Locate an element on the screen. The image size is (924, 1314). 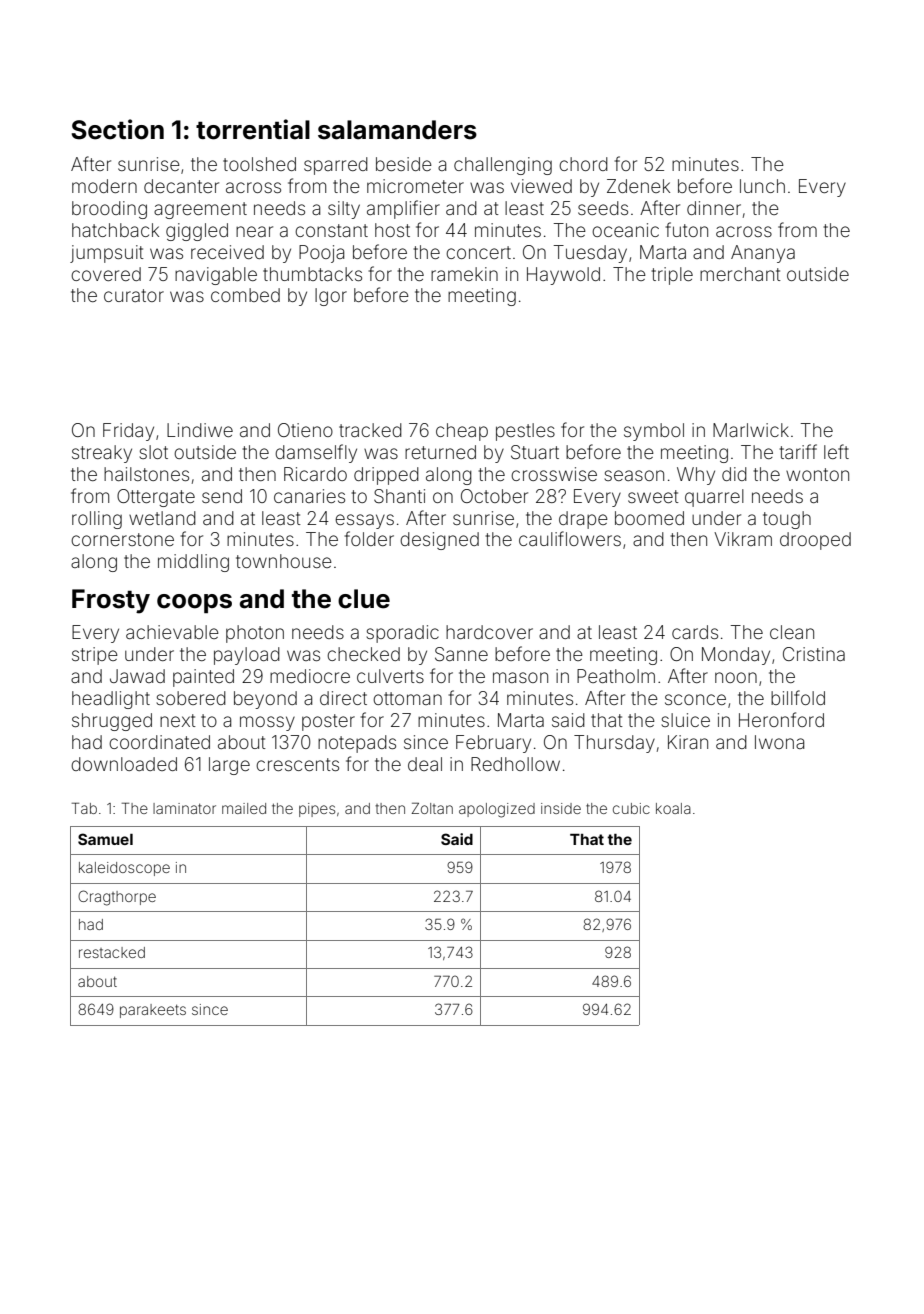
payload is located at coordinates (247, 656).
